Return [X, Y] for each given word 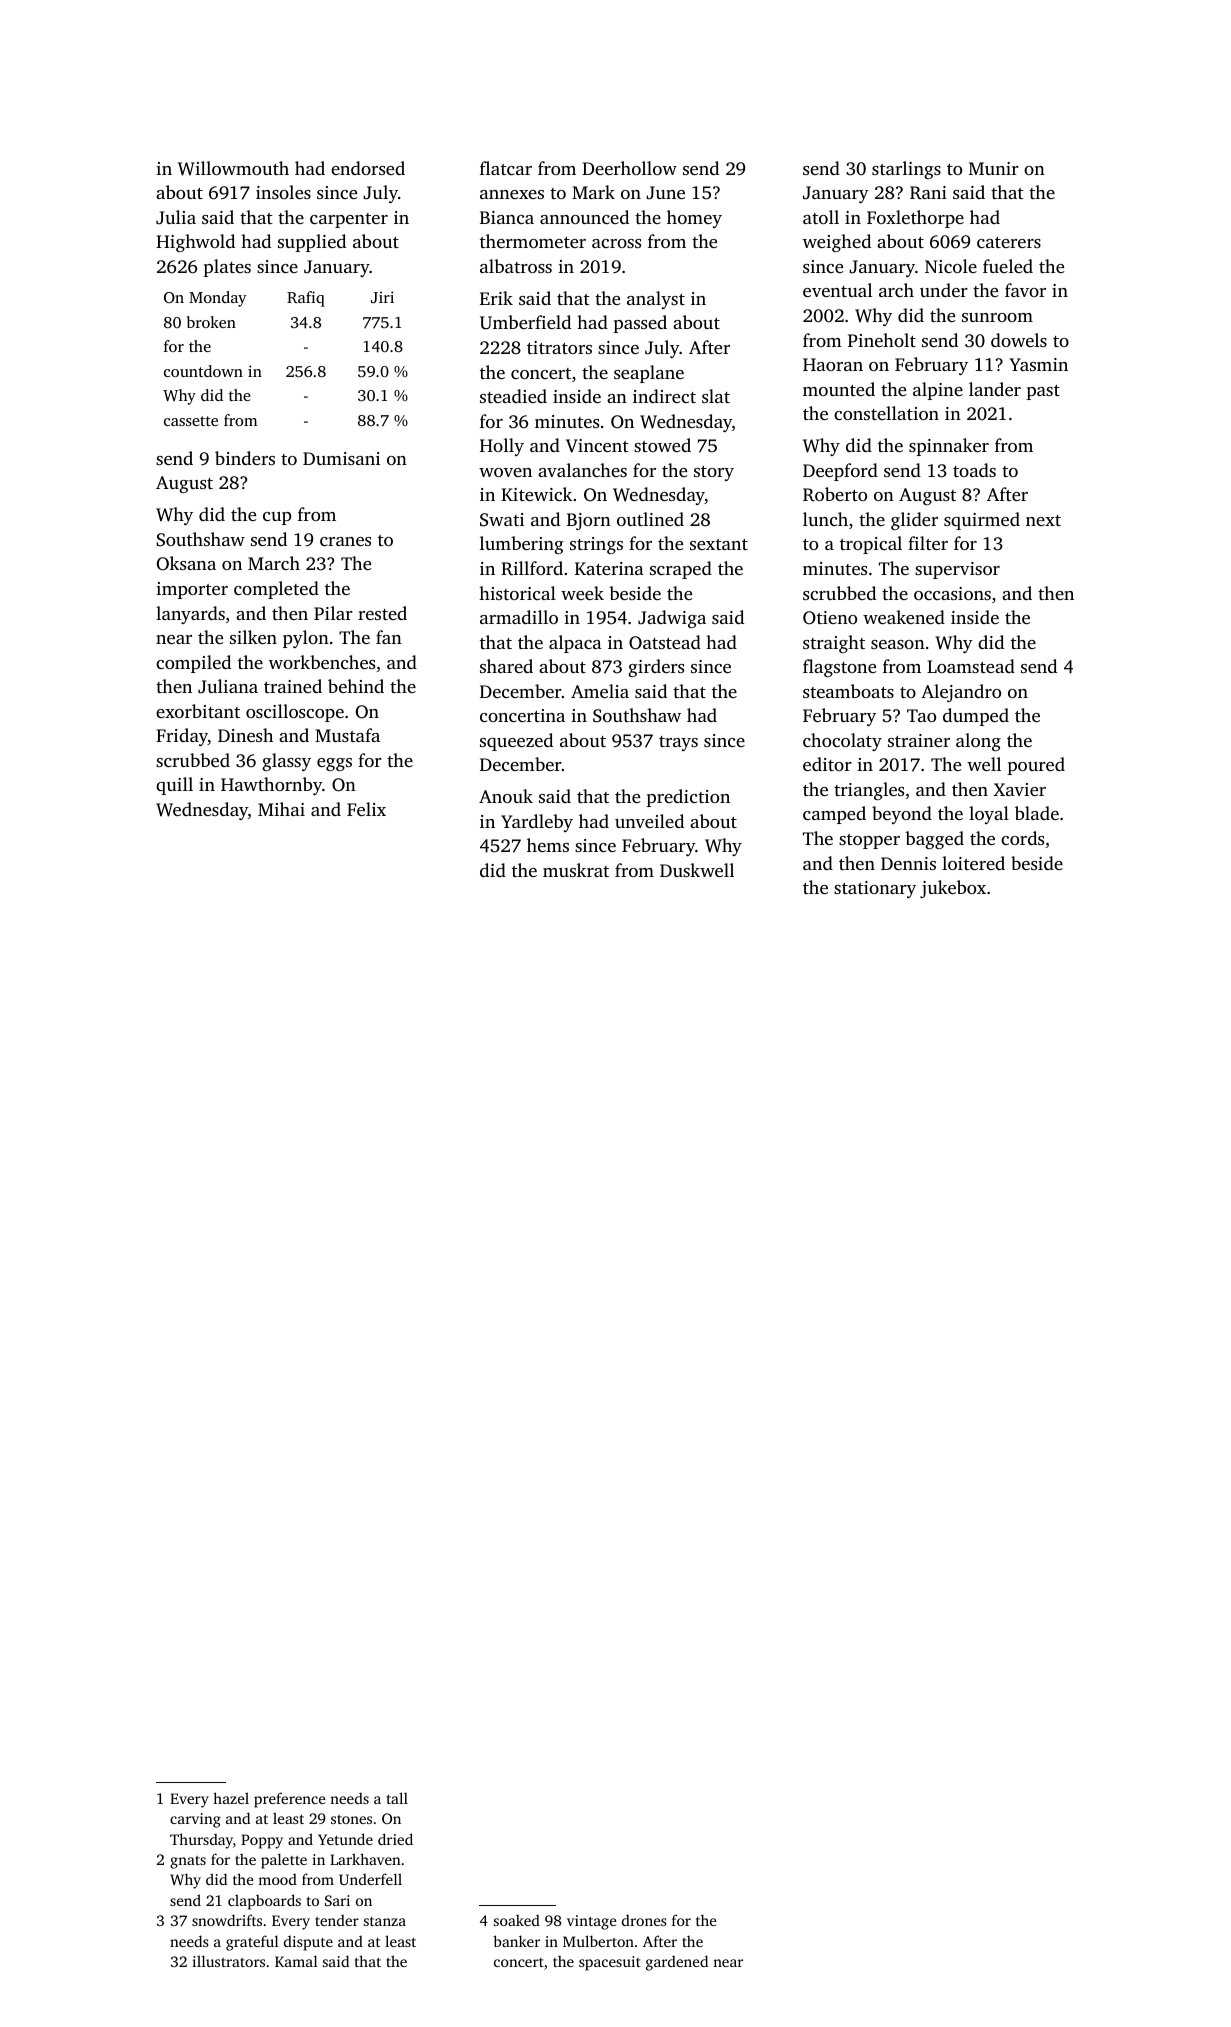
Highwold [195, 243]
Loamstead [971, 666]
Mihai [281, 809]
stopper [869, 841]
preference [290, 1800]
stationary [875, 889]
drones [644, 1920]
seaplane [649, 374]
